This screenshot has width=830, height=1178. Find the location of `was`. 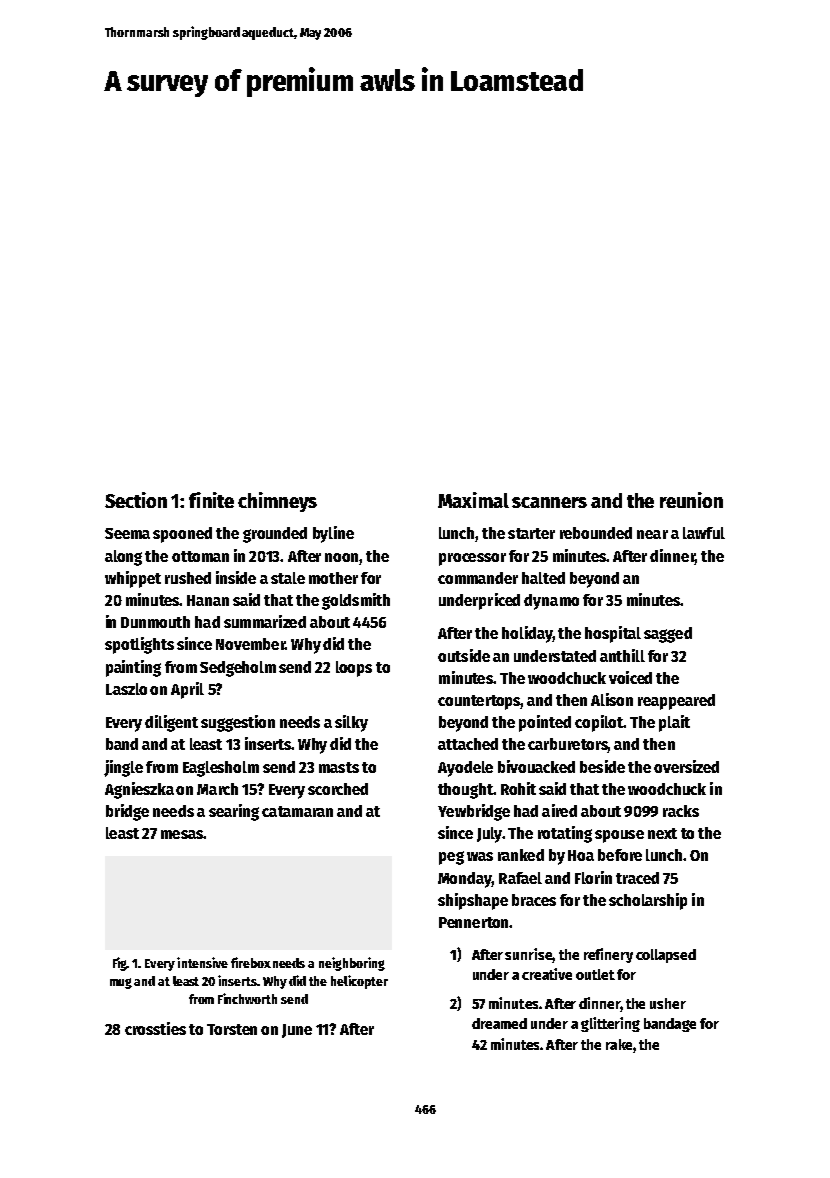

was is located at coordinates (480, 856).
